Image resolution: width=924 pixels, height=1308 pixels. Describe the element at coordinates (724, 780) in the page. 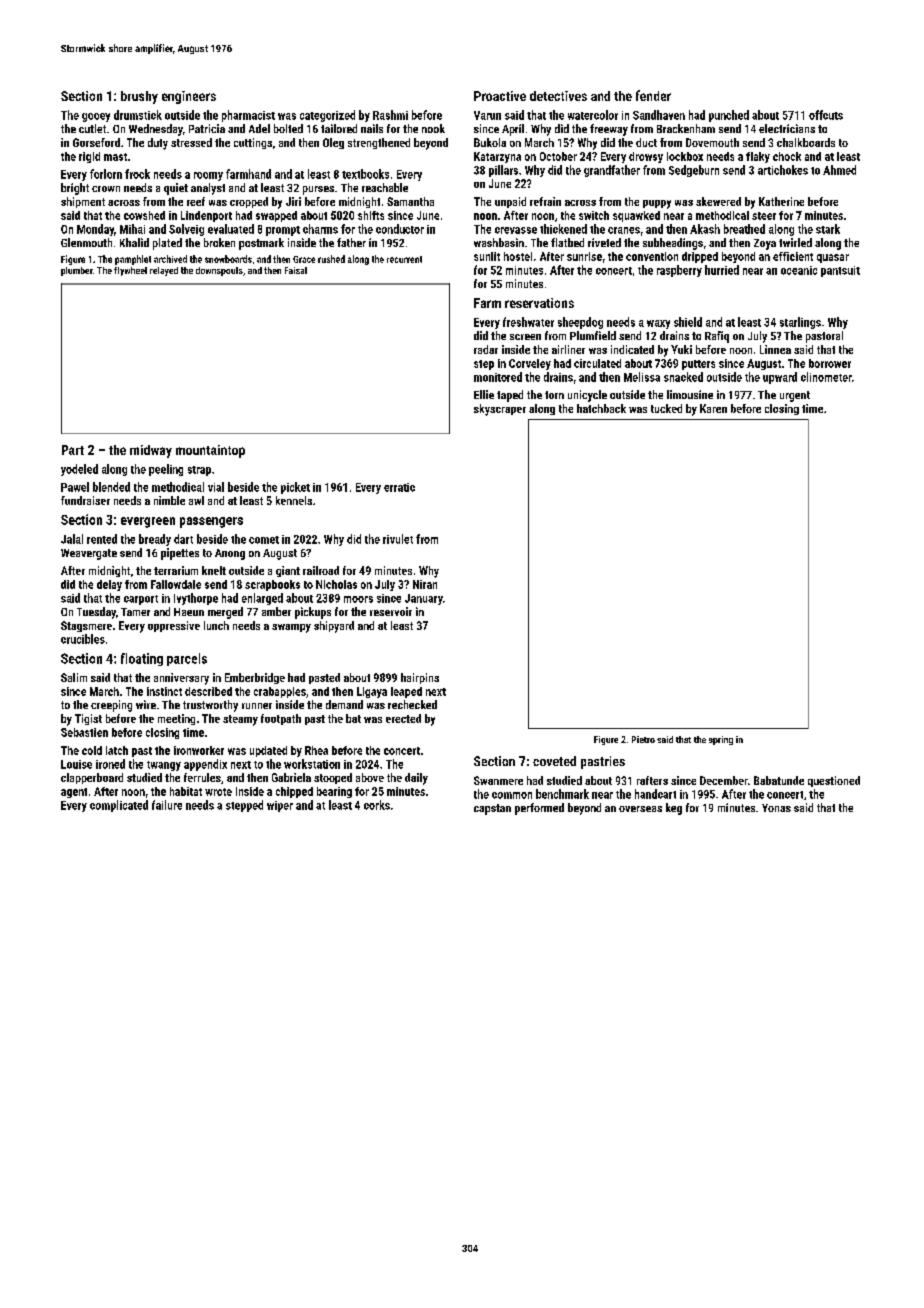

I see `December` at that location.
